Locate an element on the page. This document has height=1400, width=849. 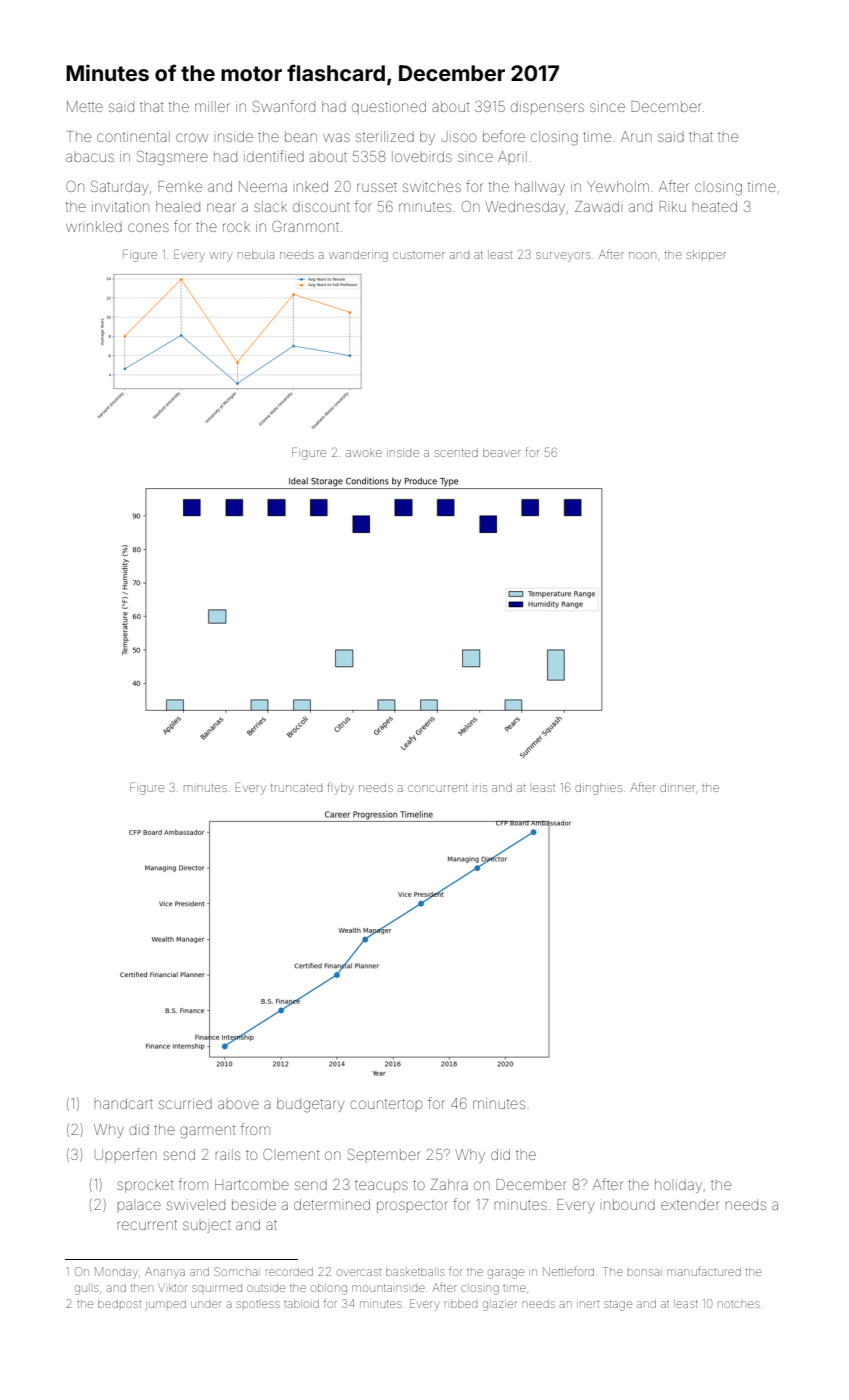
wandering is located at coordinates (358, 256).
